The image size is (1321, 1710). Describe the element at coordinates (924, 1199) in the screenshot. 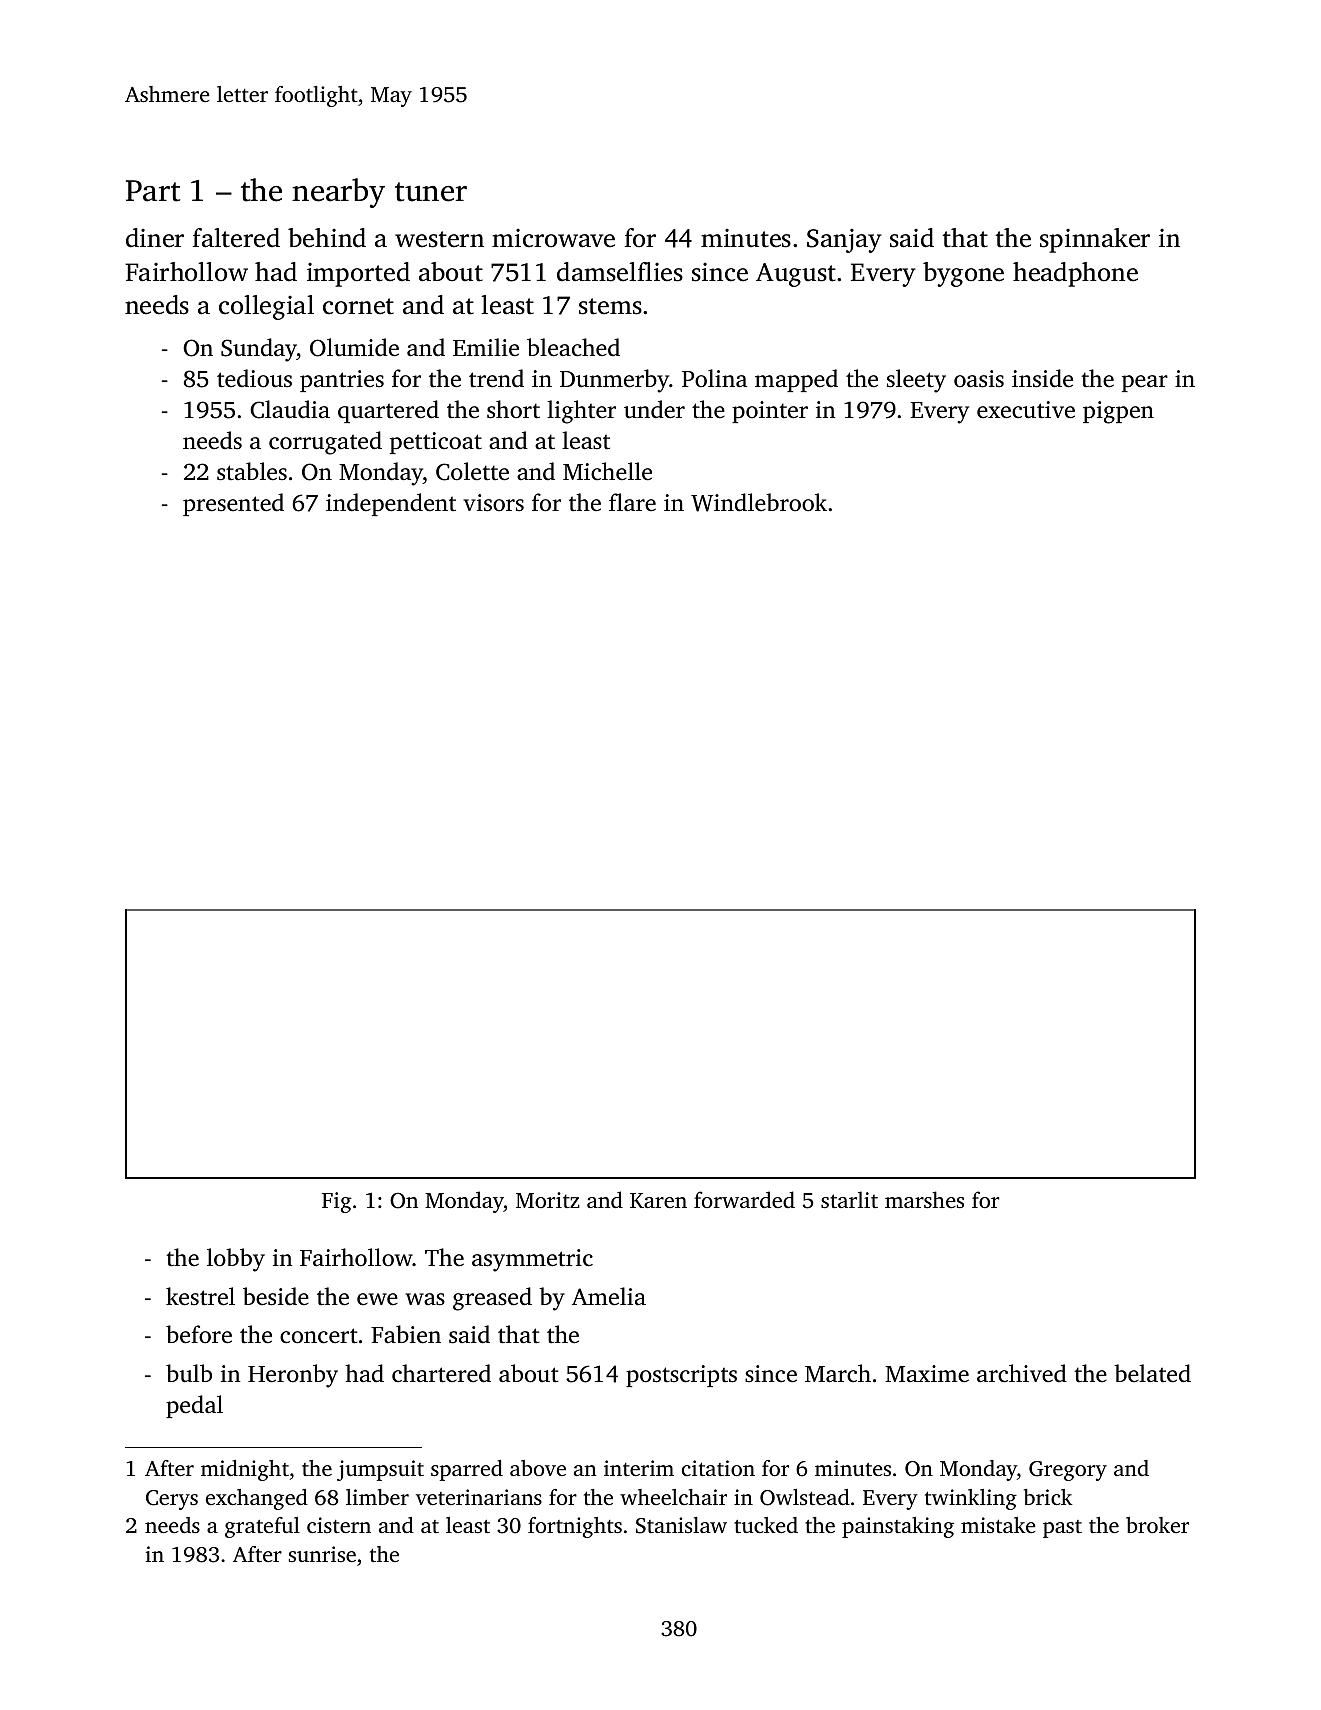

I see `marshes` at that location.
